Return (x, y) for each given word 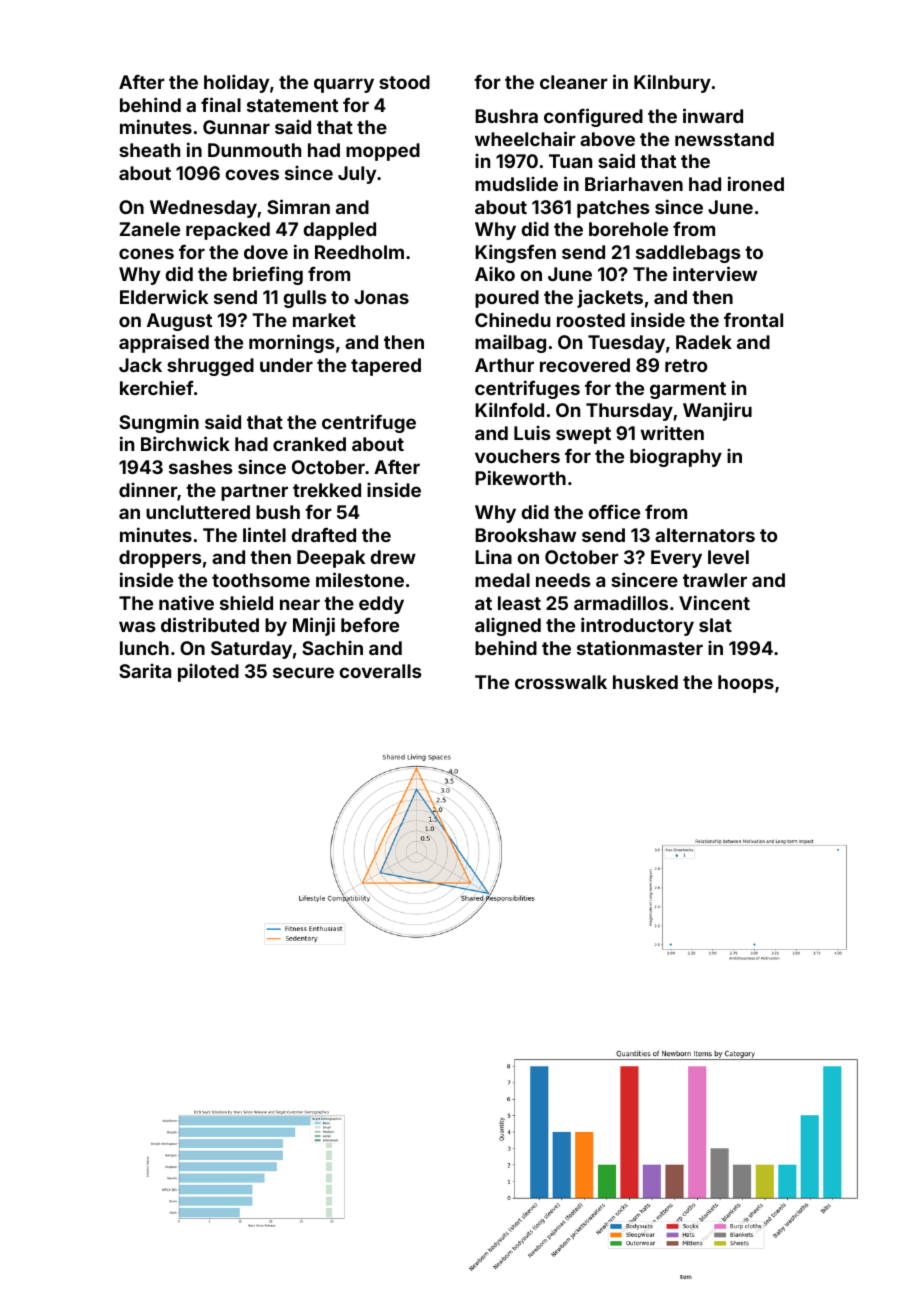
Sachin (332, 647)
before (370, 625)
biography (676, 457)
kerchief (157, 387)
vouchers (517, 456)
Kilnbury (672, 83)
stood (404, 82)
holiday (236, 83)
